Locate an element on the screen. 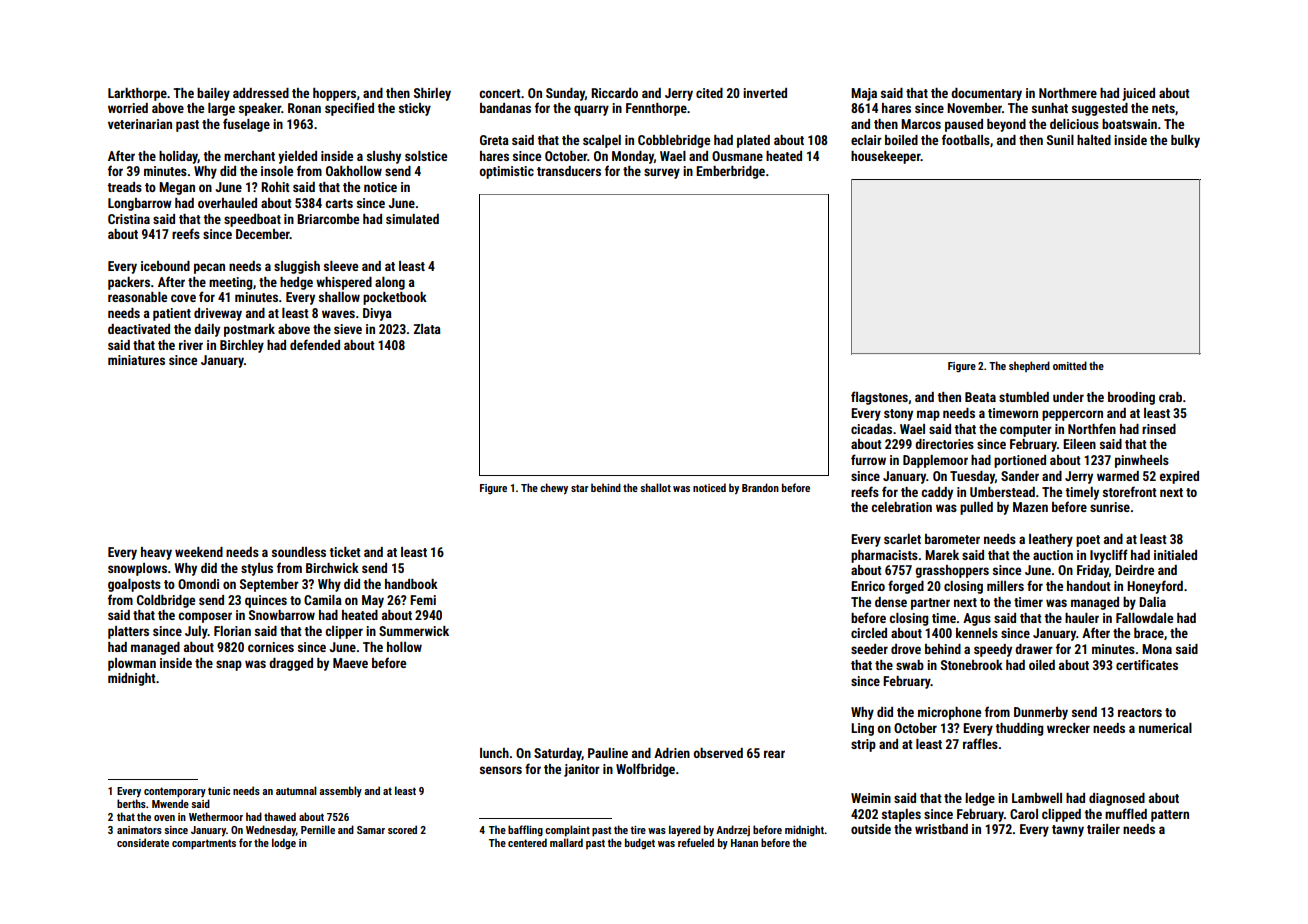 The height and width of the screenshot is (924, 1308). meeting is located at coordinates (230, 283).
